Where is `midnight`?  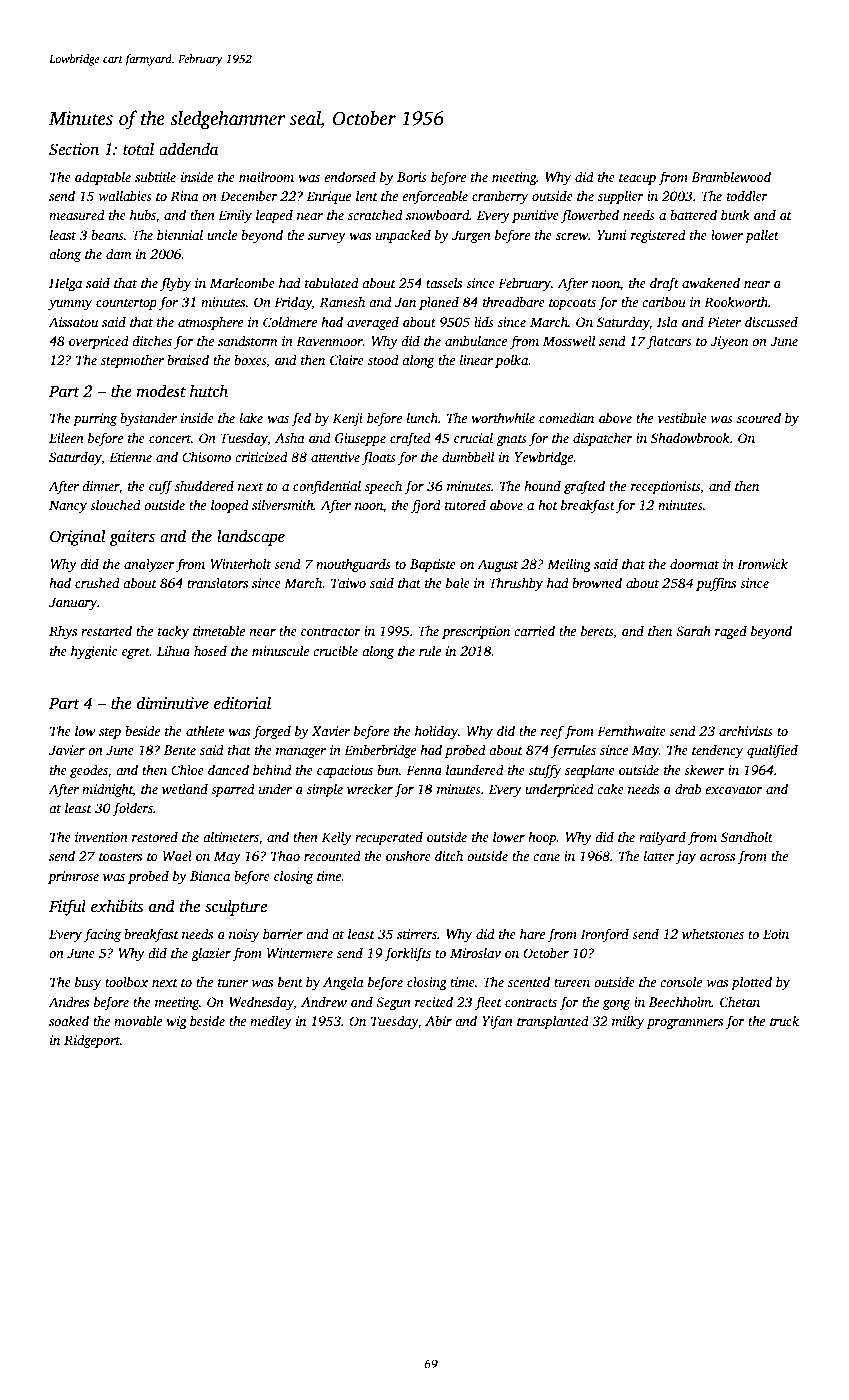 midnight is located at coordinates (107, 790).
